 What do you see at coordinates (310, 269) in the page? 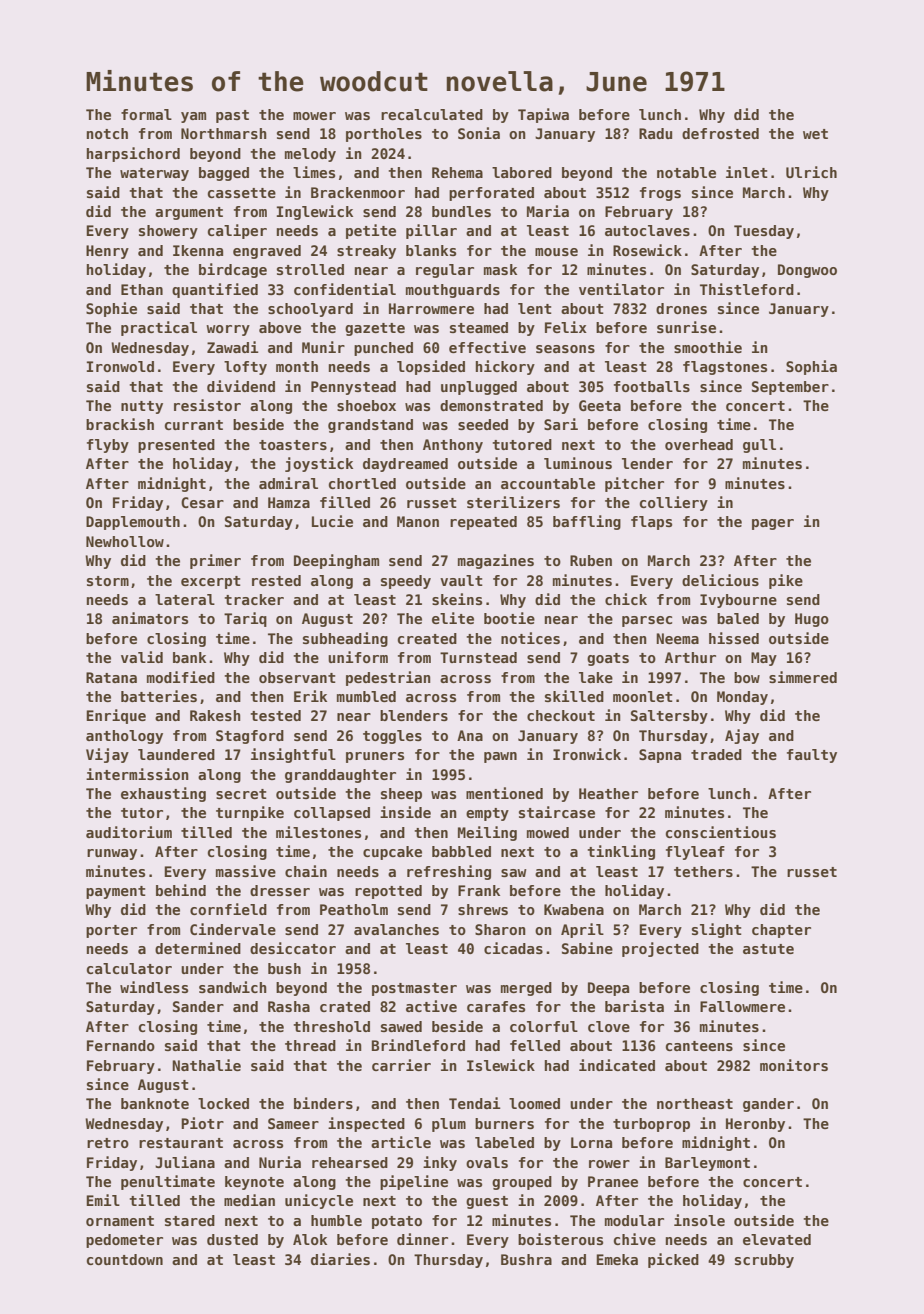
I see `strolled` at bounding box center [310, 269].
